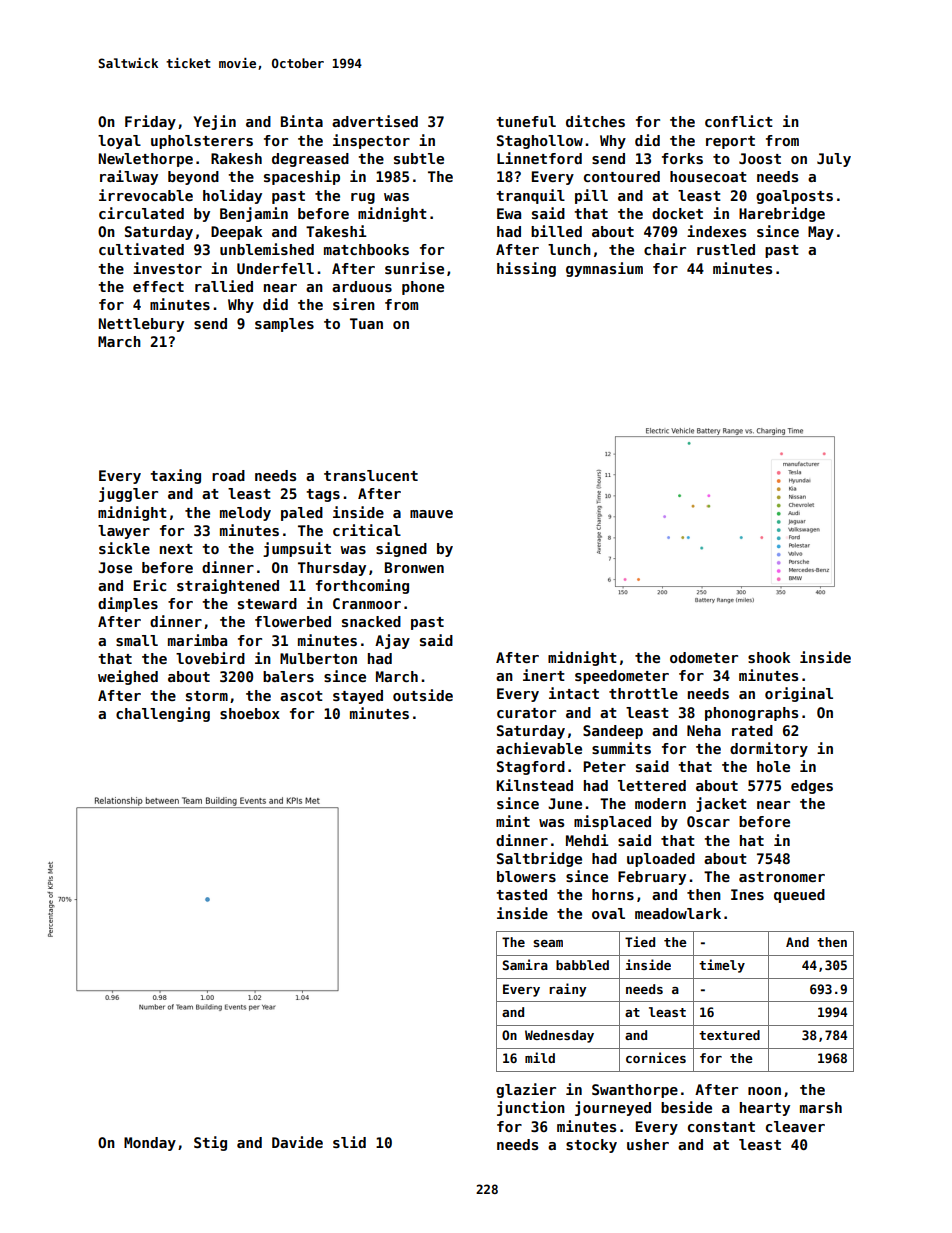  What do you see at coordinates (739, 121) in the image?
I see `conflict` at bounding box center [739, 121].
